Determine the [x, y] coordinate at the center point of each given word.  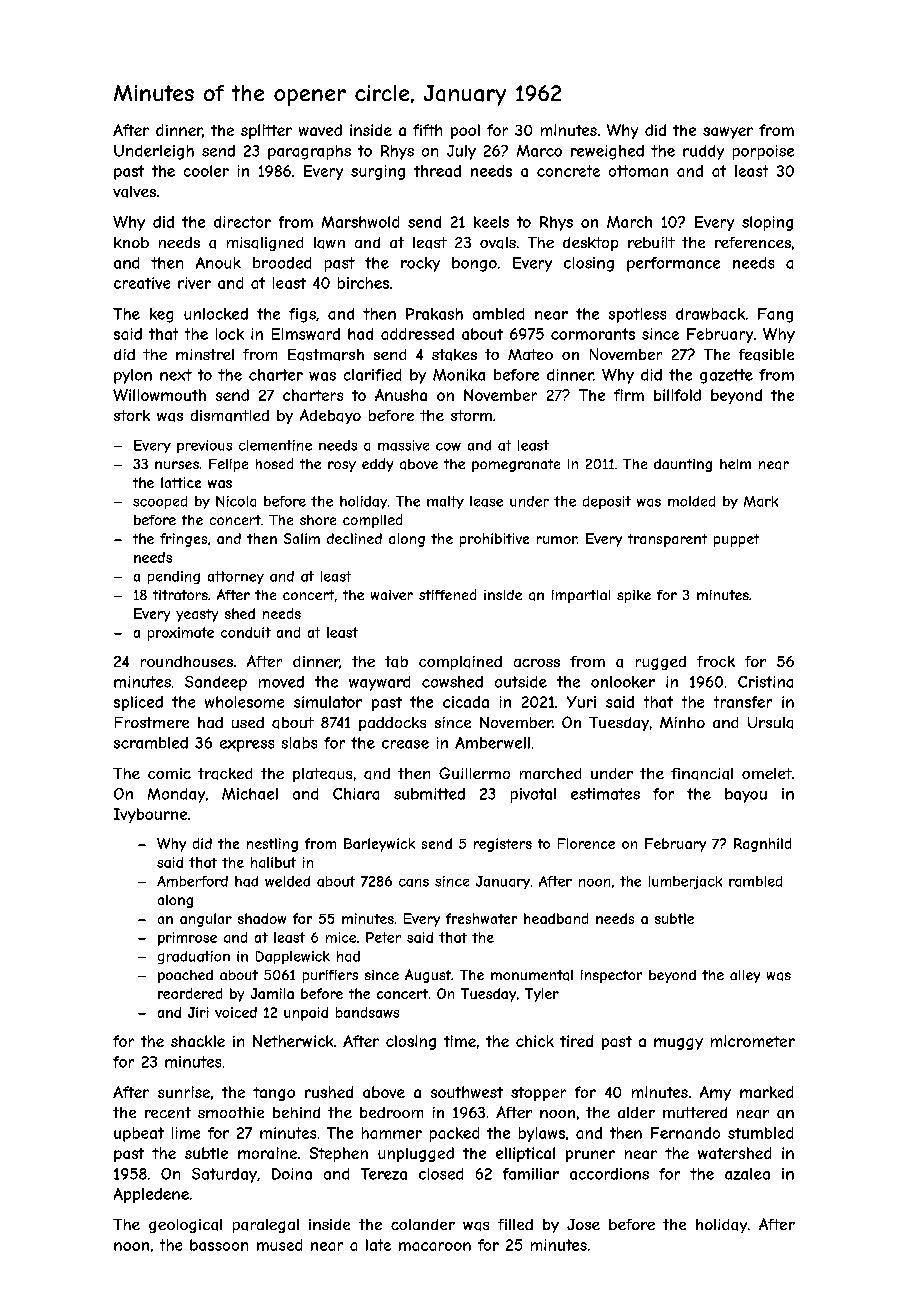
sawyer [728, 133]
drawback [710, 314]
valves [134, 192]
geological [185, 1226]
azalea [747, 1174]
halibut [273, 862]
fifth [427, 130]
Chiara [356, 794]
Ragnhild [762, 845]
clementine [275, 445]
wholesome [244, 702]
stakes [454, 355]
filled [515, 1224]
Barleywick [379, 845]
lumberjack [685, 882]
